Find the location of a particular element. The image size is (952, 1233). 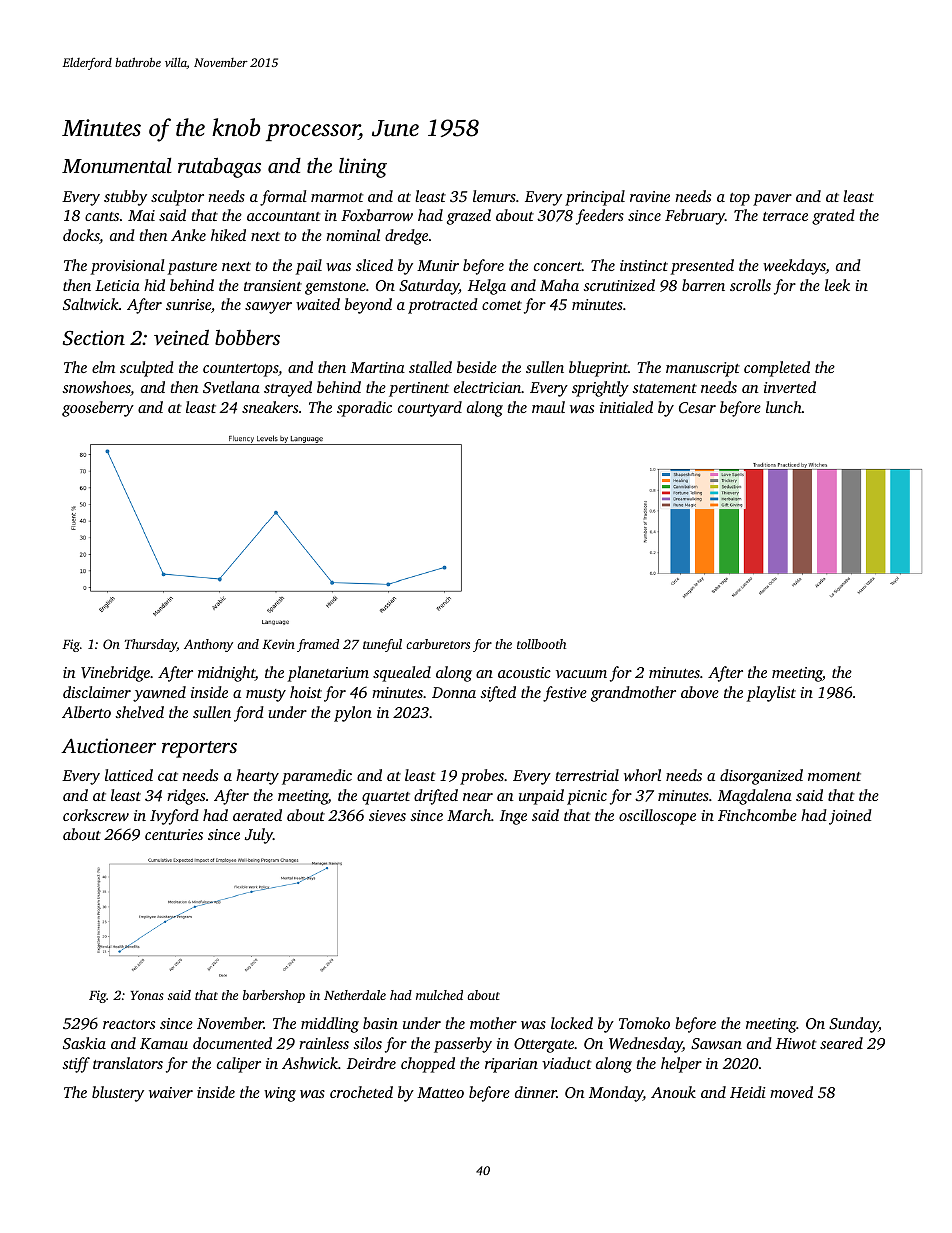

Saltwick is located at coordinates (91, 304).
